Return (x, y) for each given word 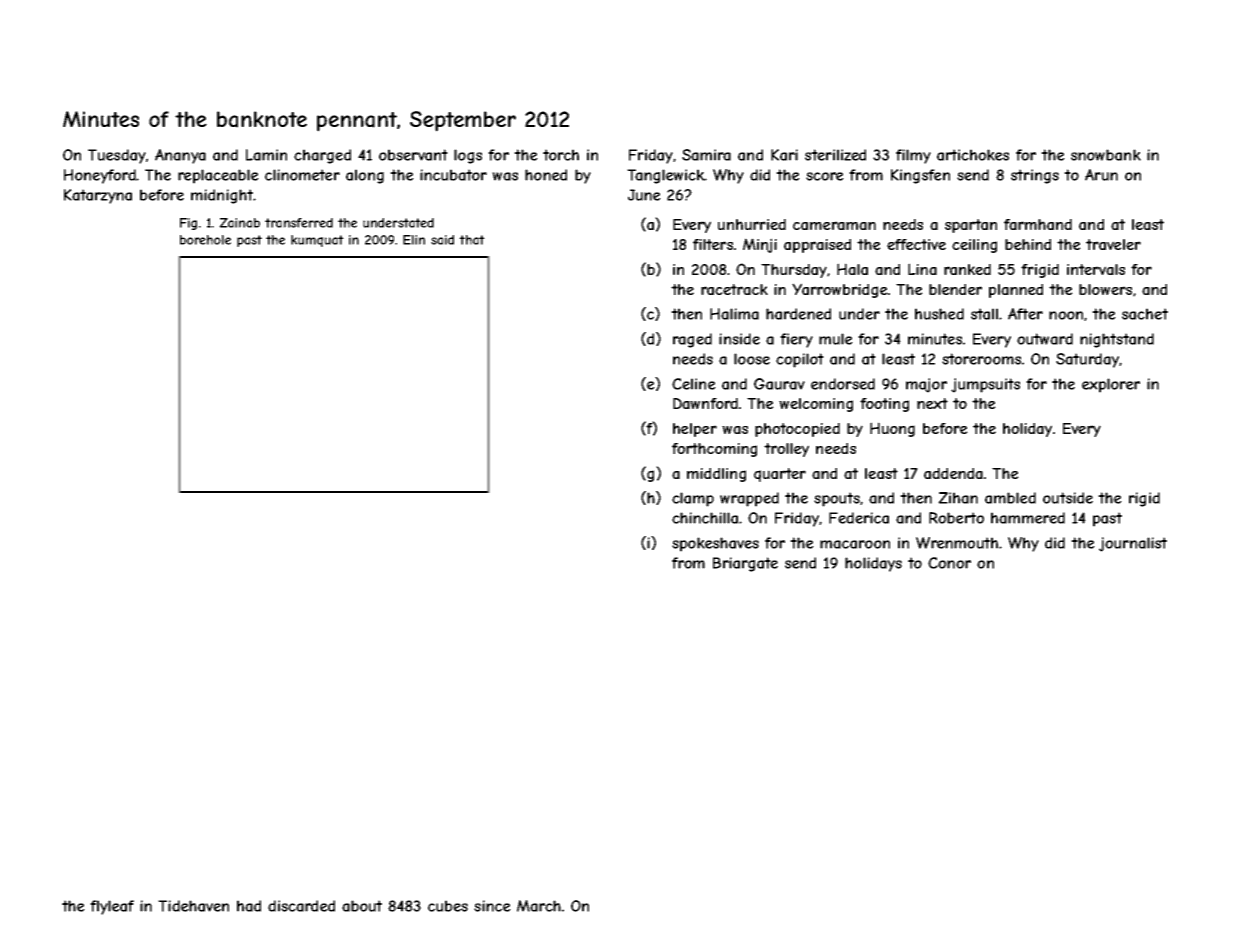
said (442, 240)
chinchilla (705, 518)
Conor (949, 563)
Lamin (266, 155)
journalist (1133, 544)
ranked (967, 269)
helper (695, 430)
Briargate (745, 564)
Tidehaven (193, 906)
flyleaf (112, 907)
